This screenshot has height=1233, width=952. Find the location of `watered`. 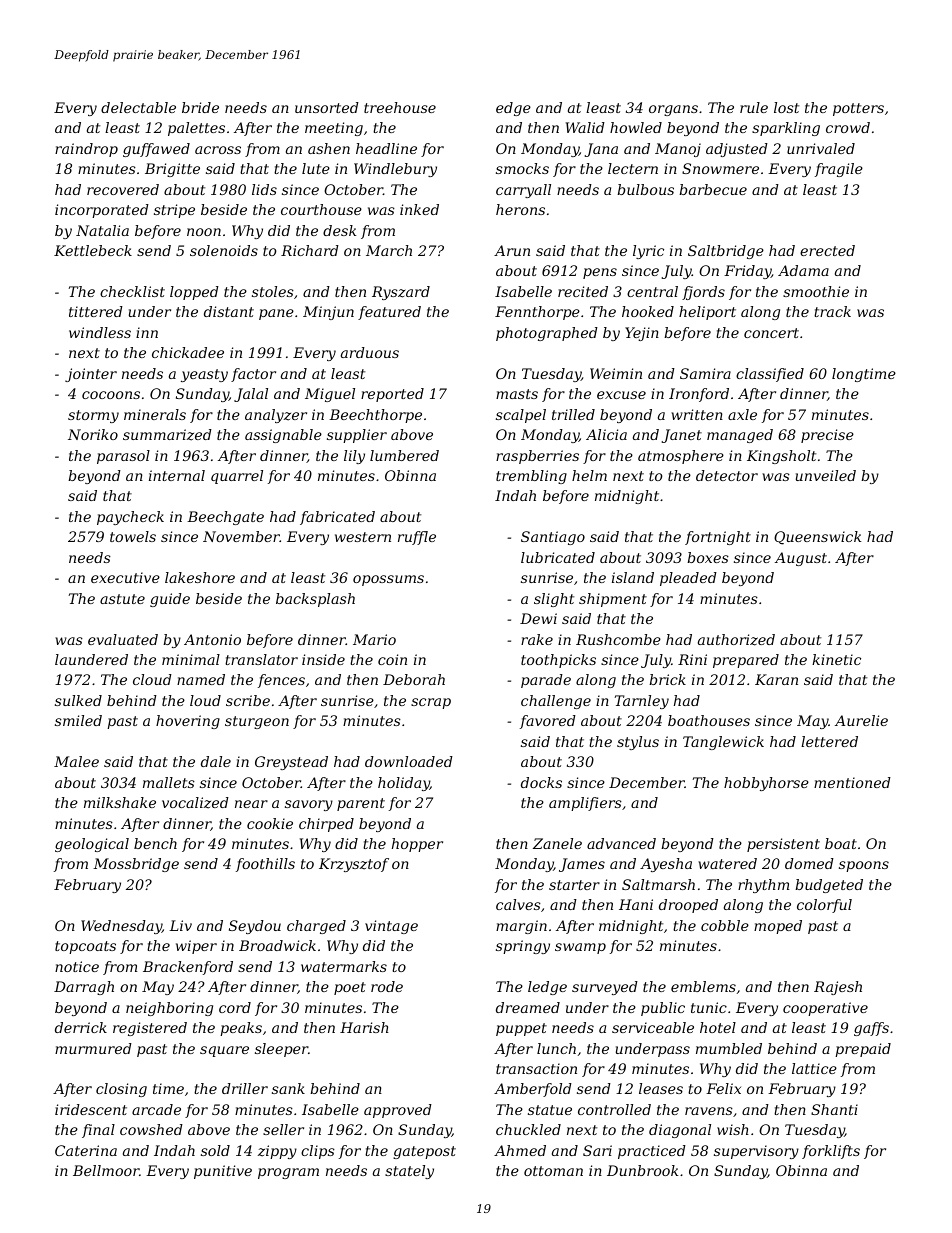

watered is located at coordinates (727, 863).
